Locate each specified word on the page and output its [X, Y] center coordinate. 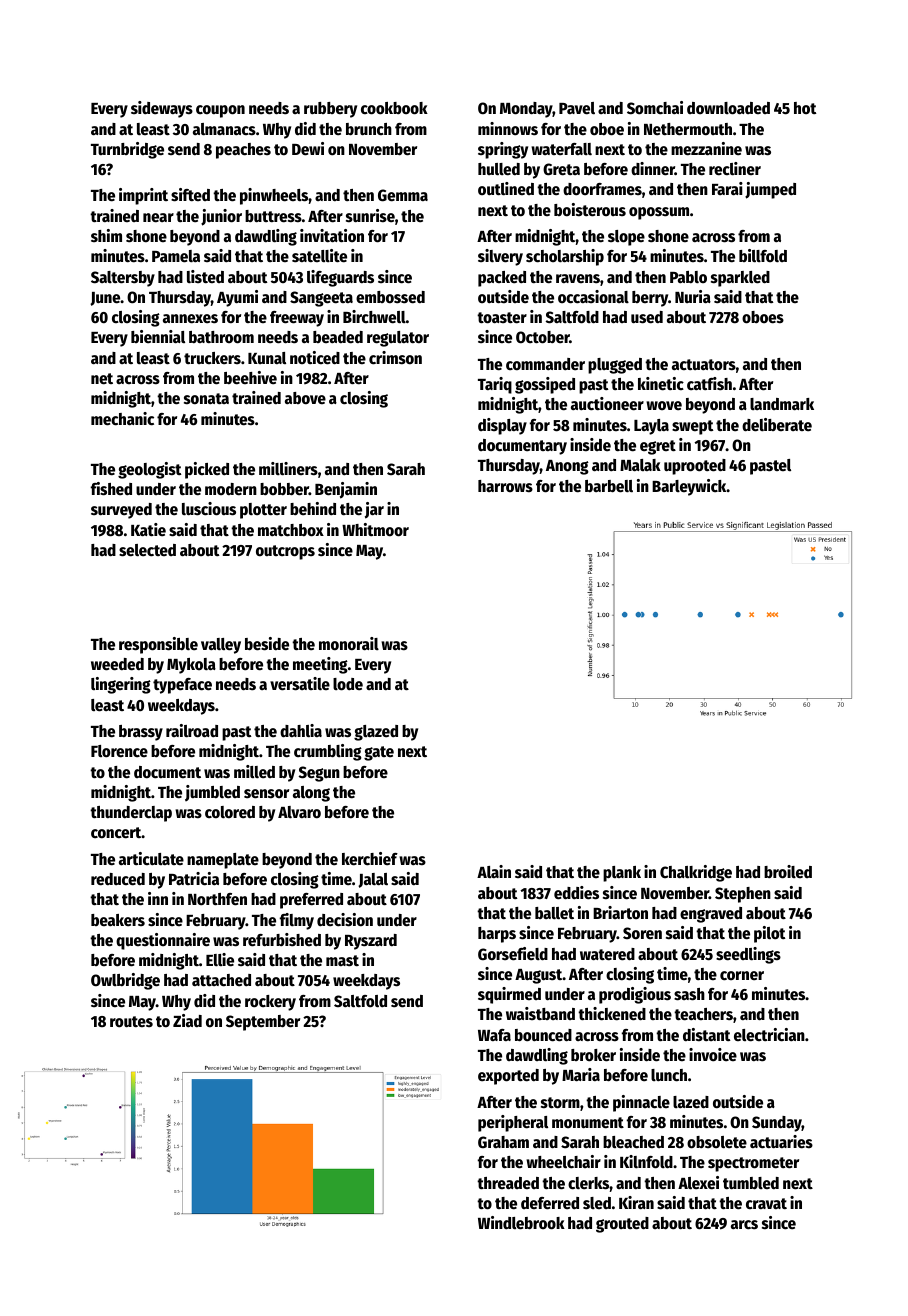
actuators [704, 365]
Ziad [187, 1020]
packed [502, 279]
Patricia [194, 879]
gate [379, 753]
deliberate [777, 425]
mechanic [122, 419]
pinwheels [274, 196]
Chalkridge [696, 873]
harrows [505, 486]
